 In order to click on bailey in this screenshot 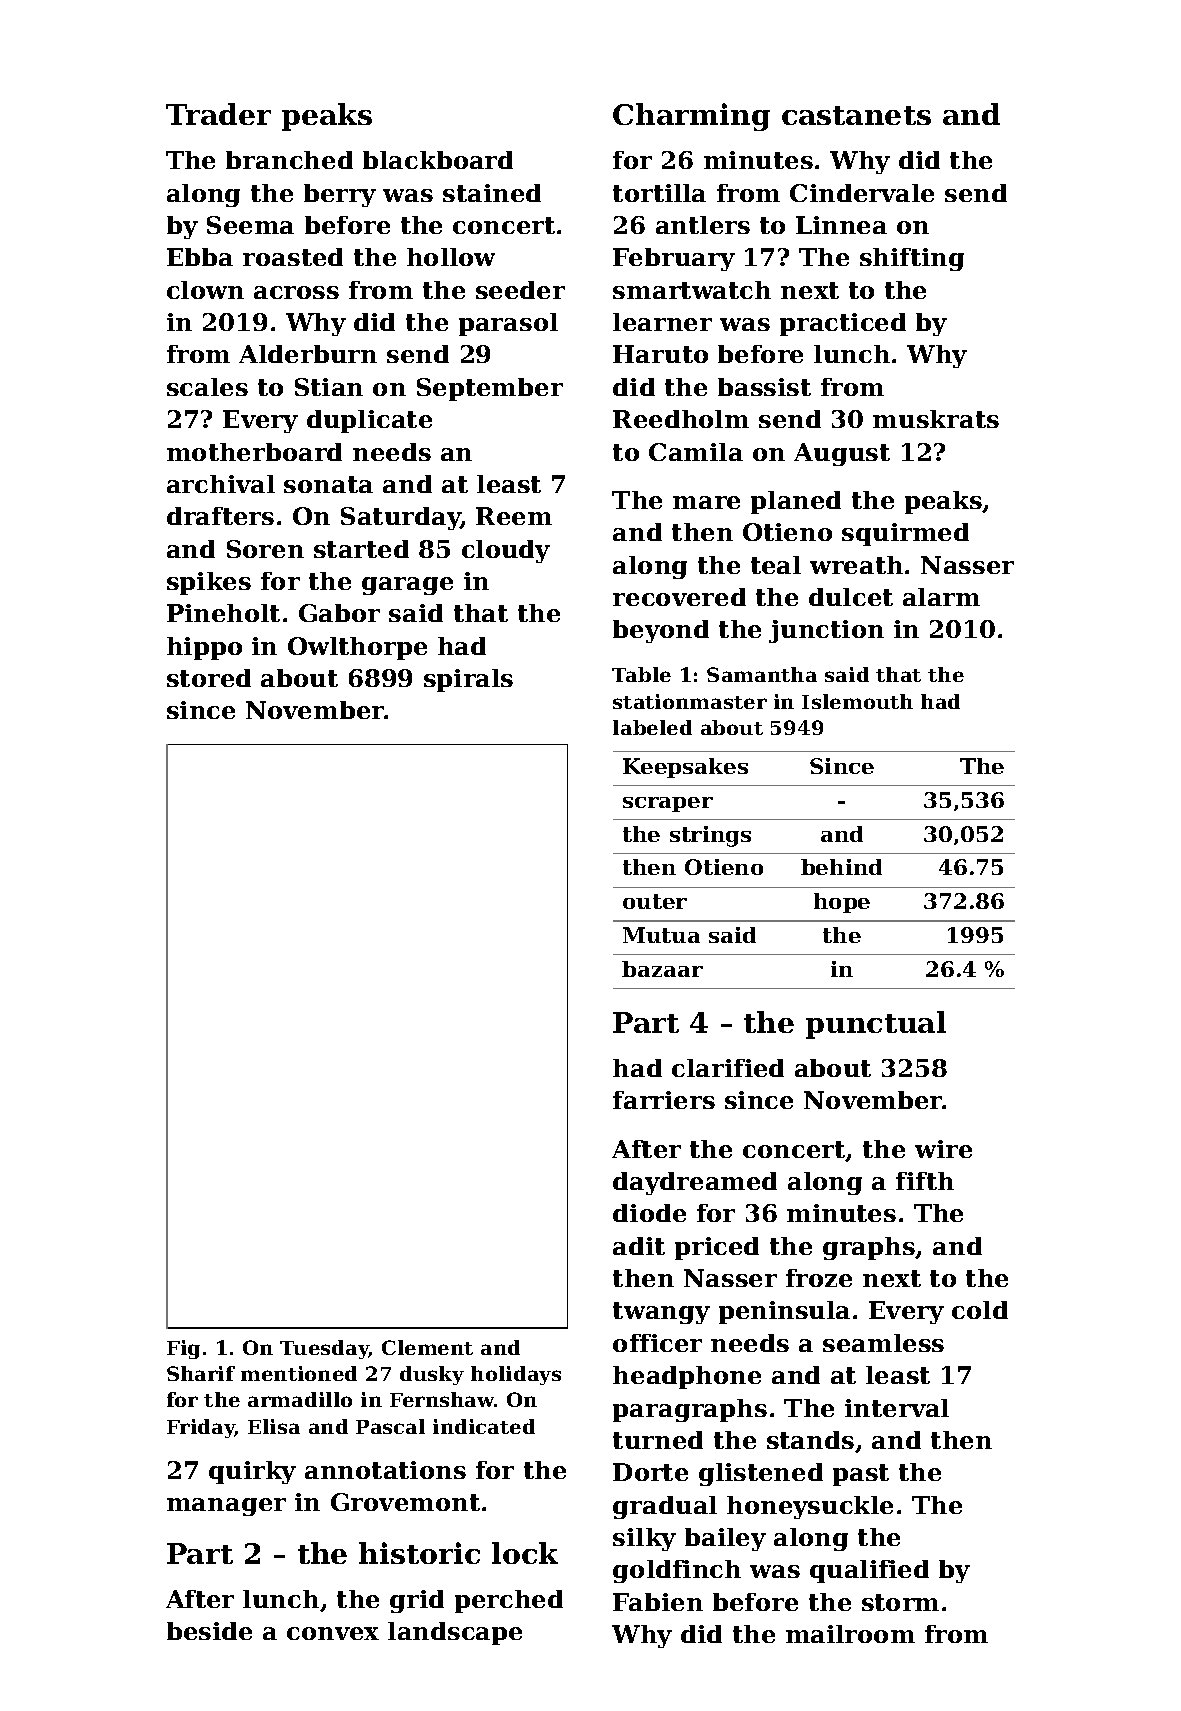, I will do `click(725, 1539)`.
